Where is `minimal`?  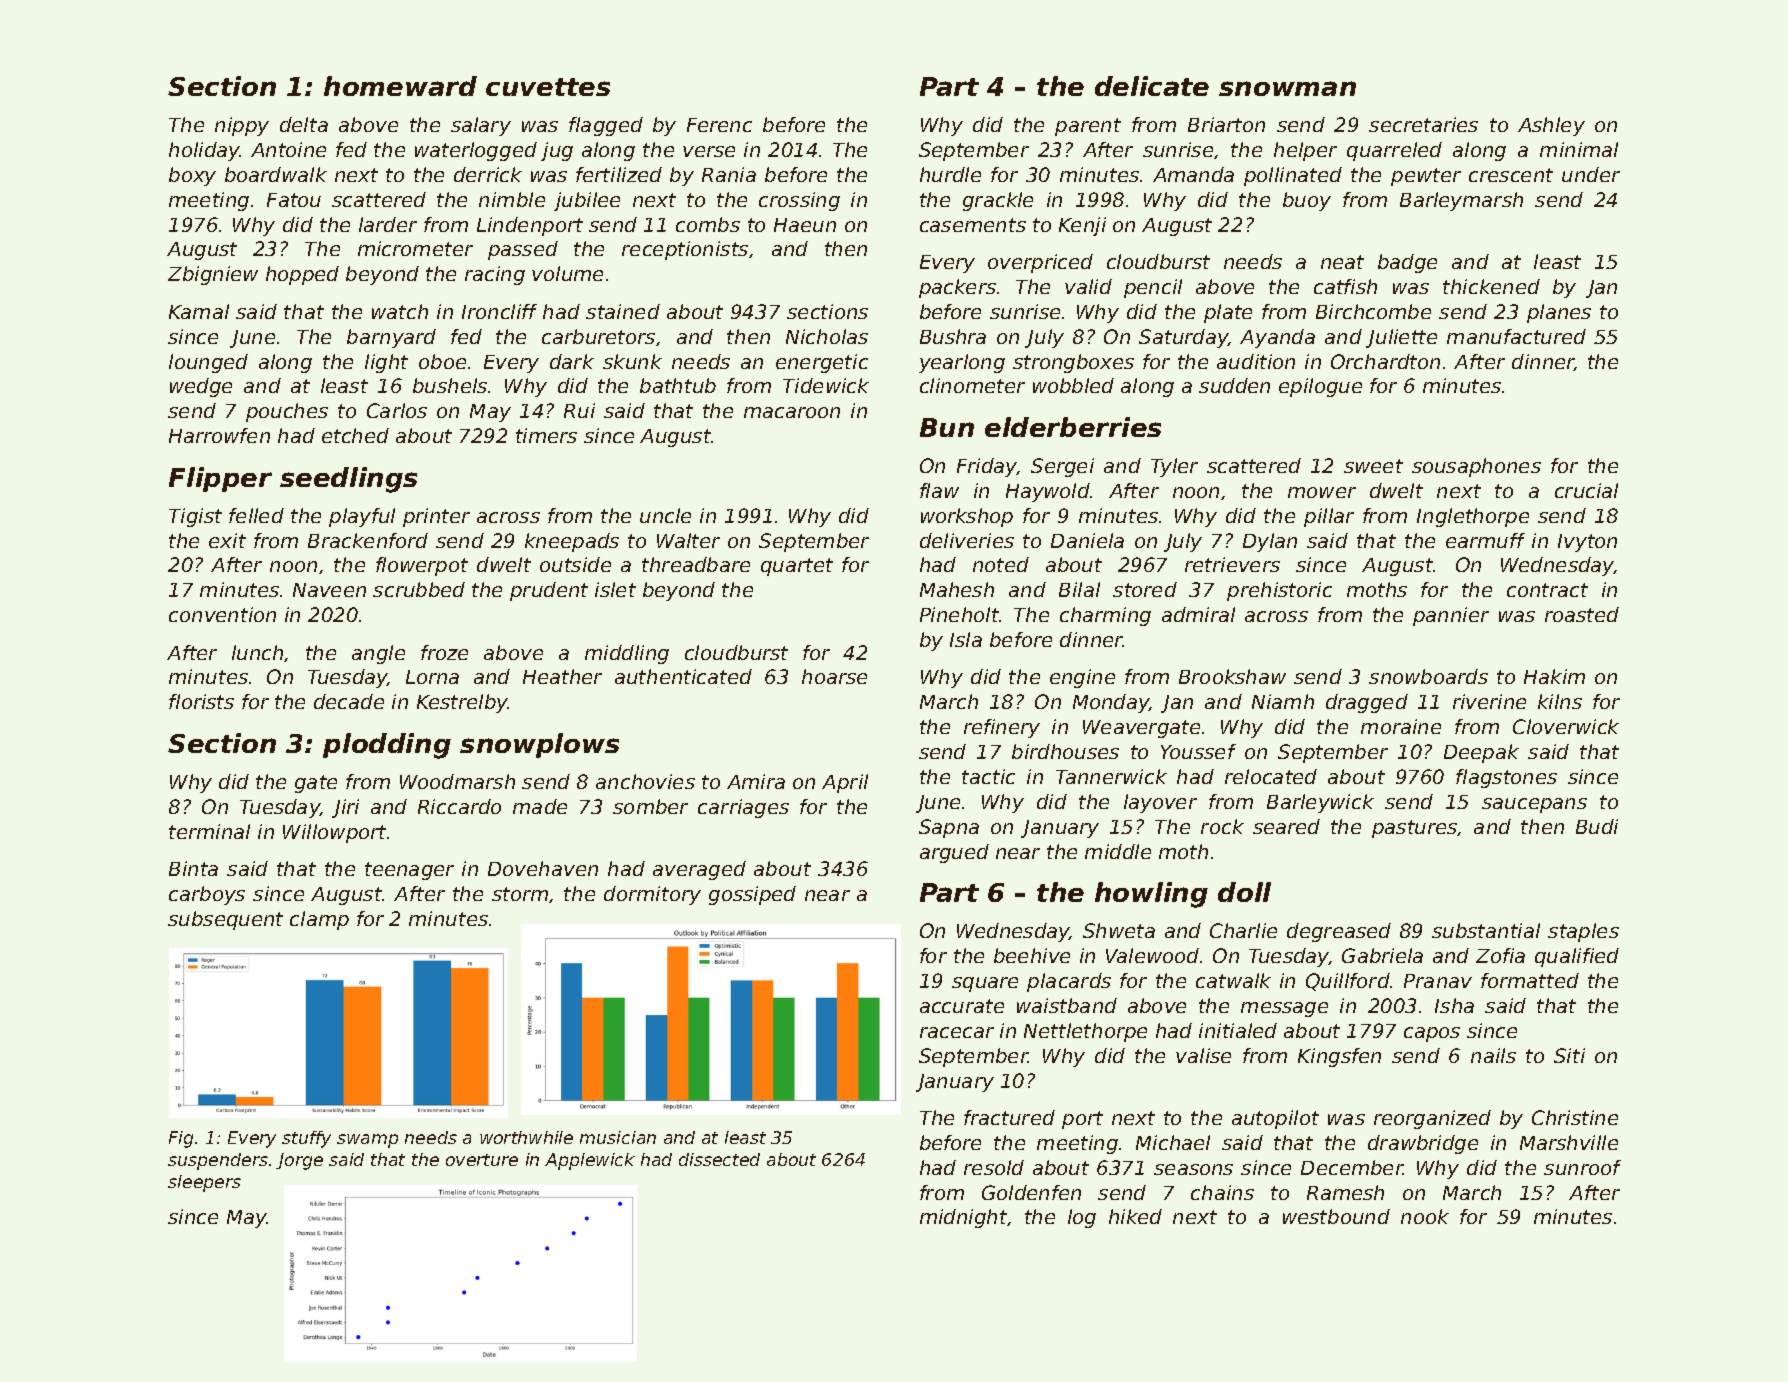
minimal is located at coordinates (1579, 149).
